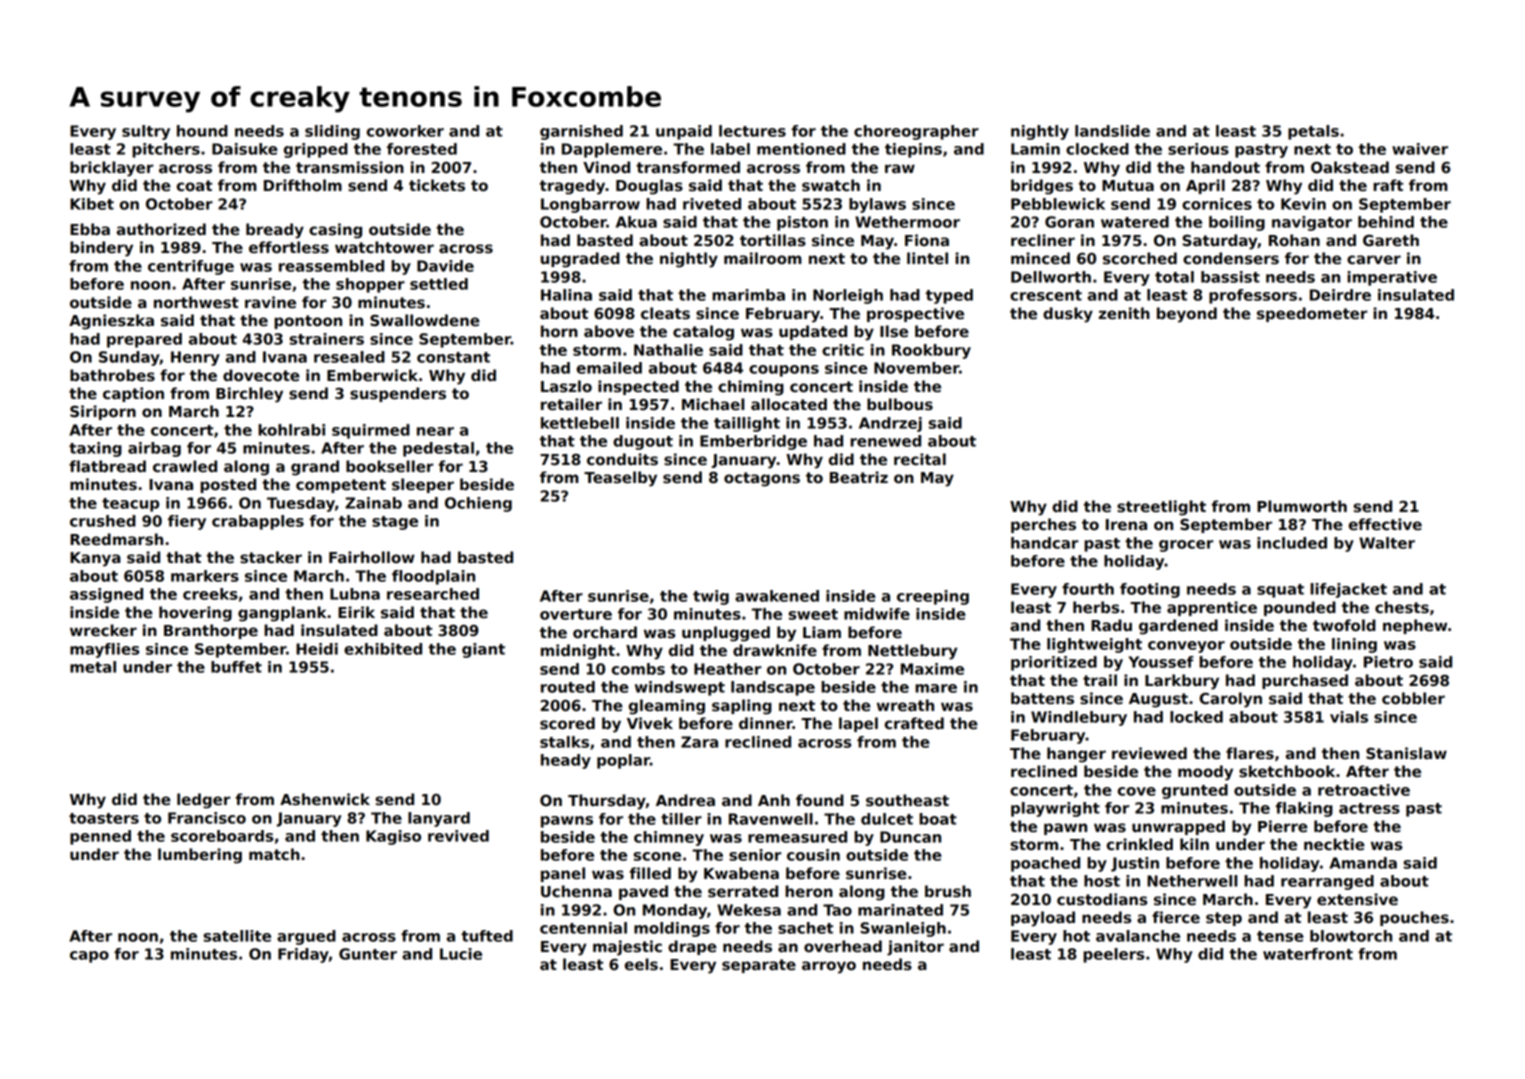  What do you see at coordinates (1312, 314) in the screenshot?
I see `speedometer` at bounding box center [1312, 314].
